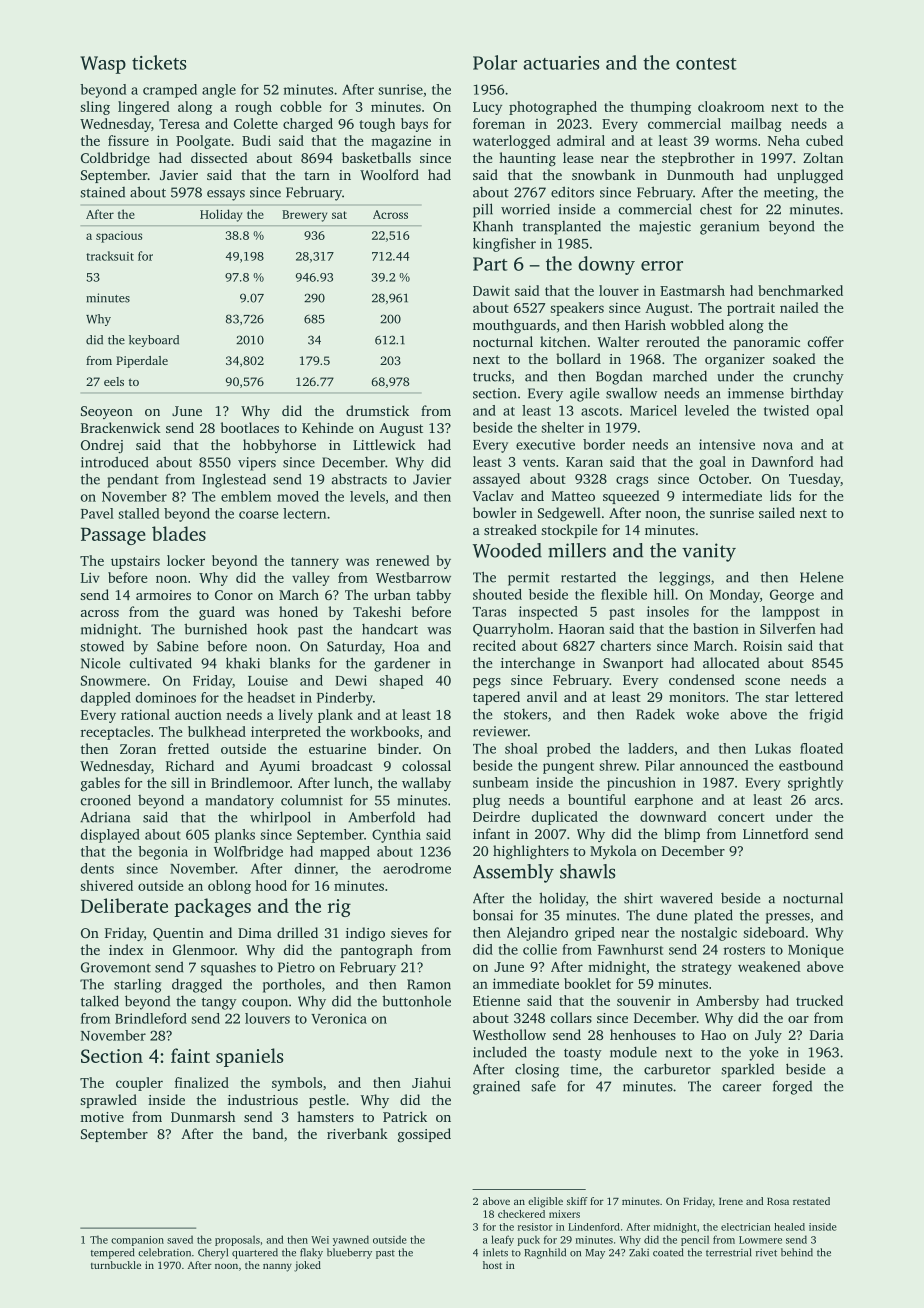 The image size is (924, 1308). Describe the element at coordinates (827, 1035) in the document. I see `Daria` at that location.
